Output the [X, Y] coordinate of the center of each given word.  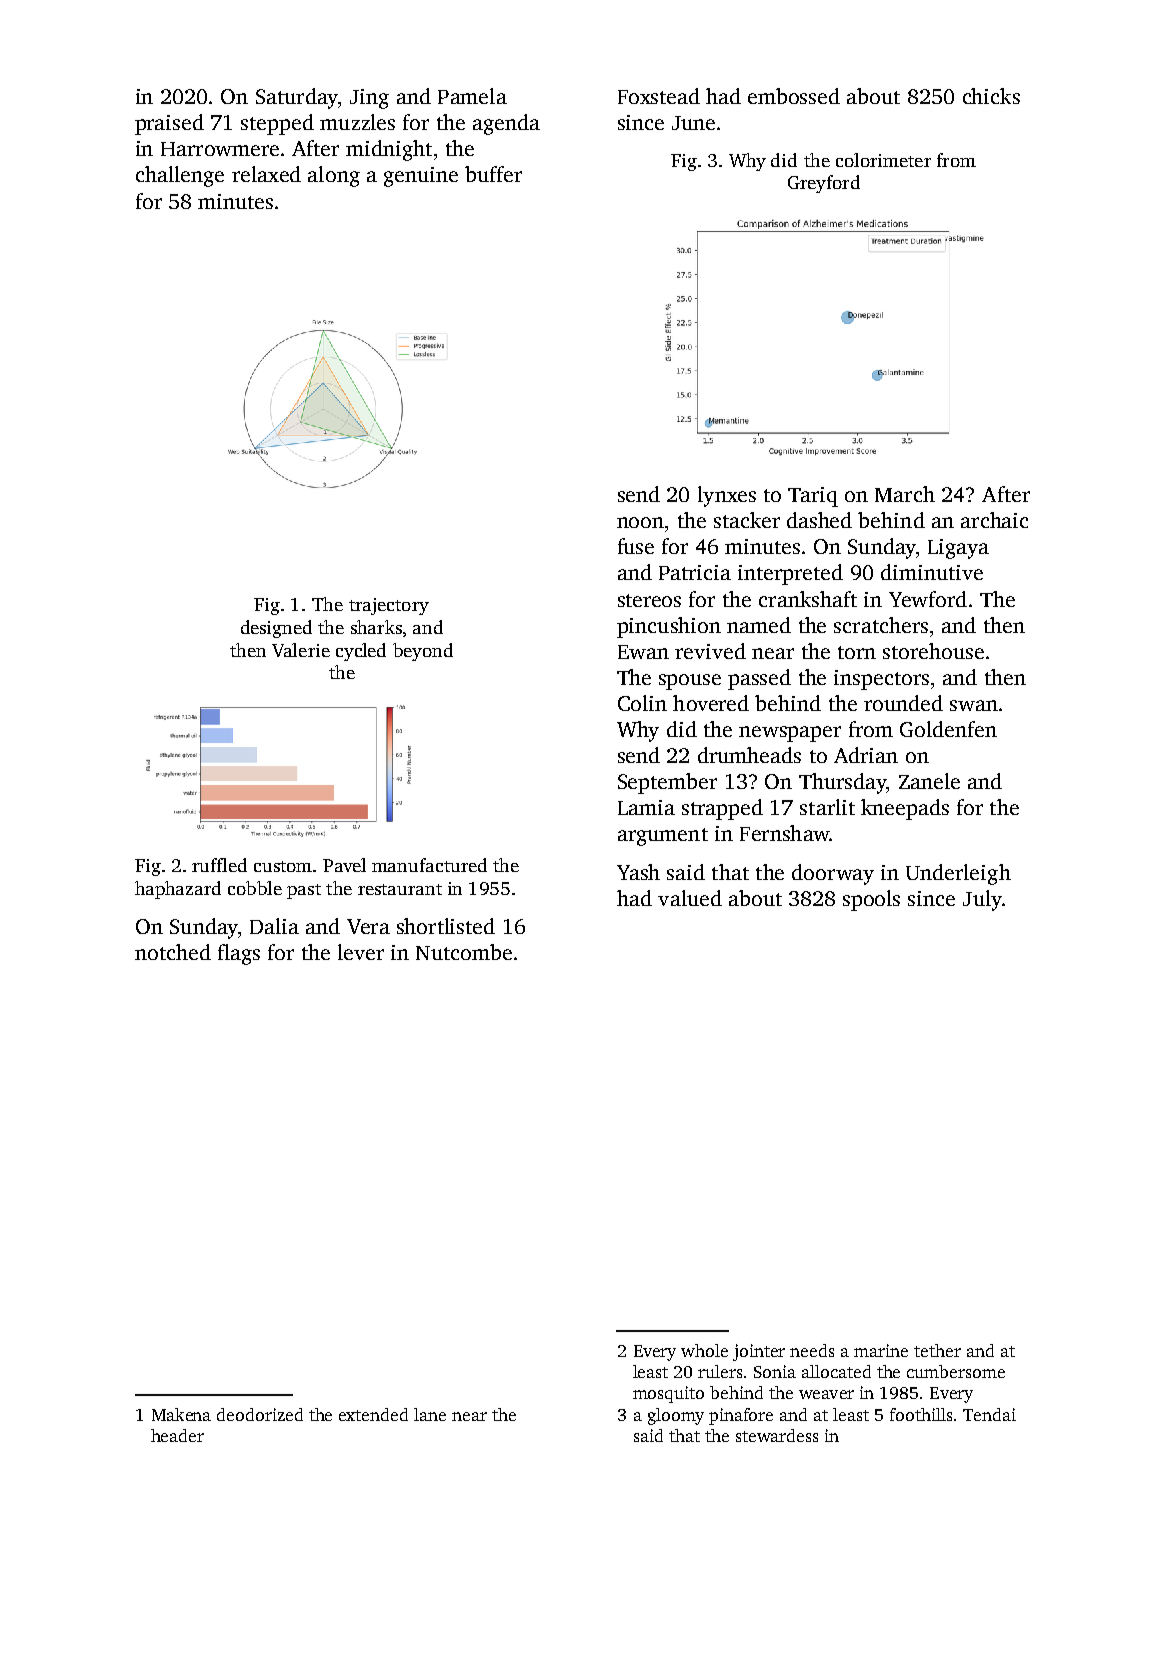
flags [239, 954]
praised [169, 124]
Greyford [824, 184]
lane [430, 1414]
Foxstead [659, 96]
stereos [649, 600]
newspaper [790, 734]
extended [373, 1414]
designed [276, 629]
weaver [826, 1394]
